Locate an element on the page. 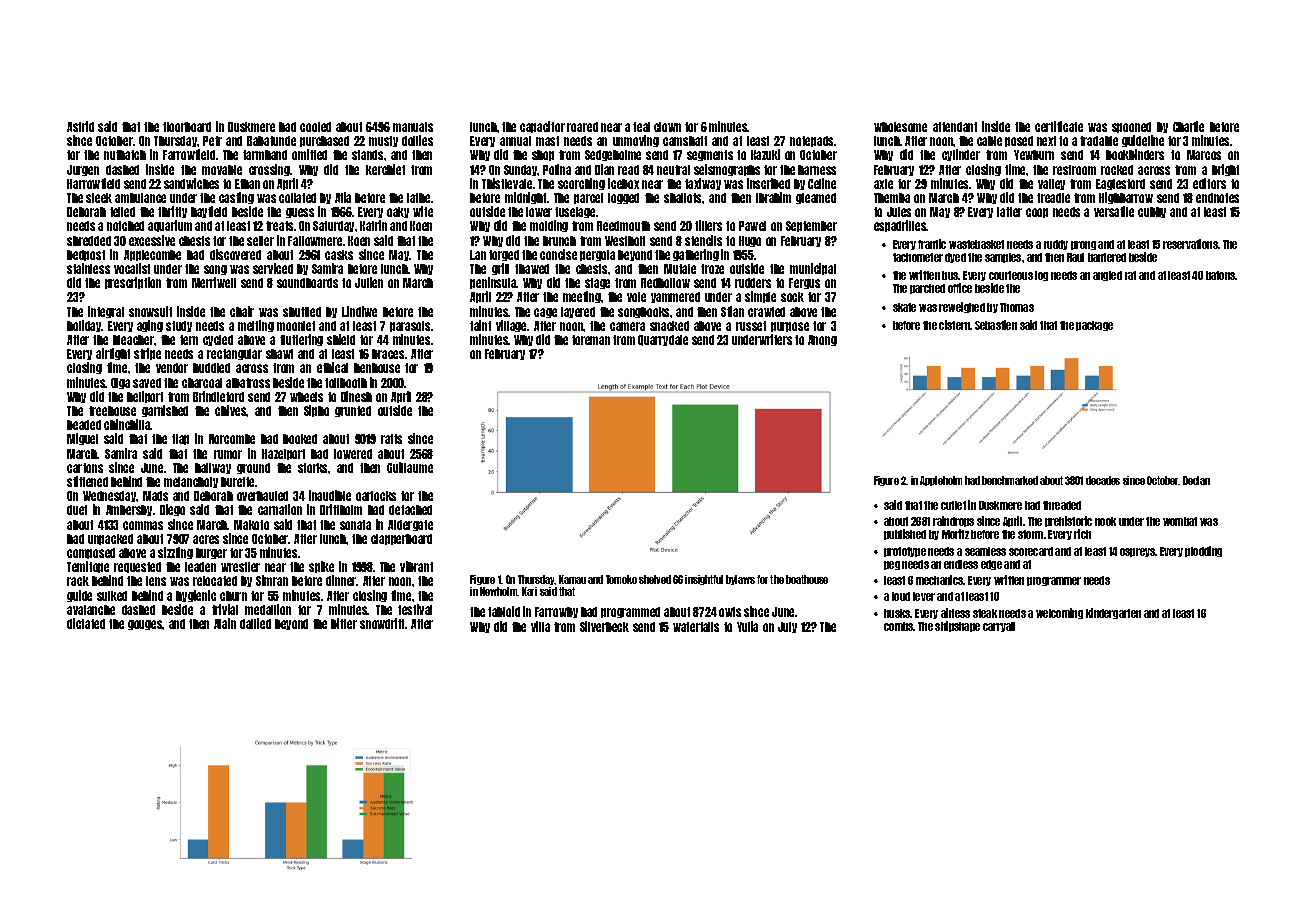  seamless is located at coordinates (985, 551).
